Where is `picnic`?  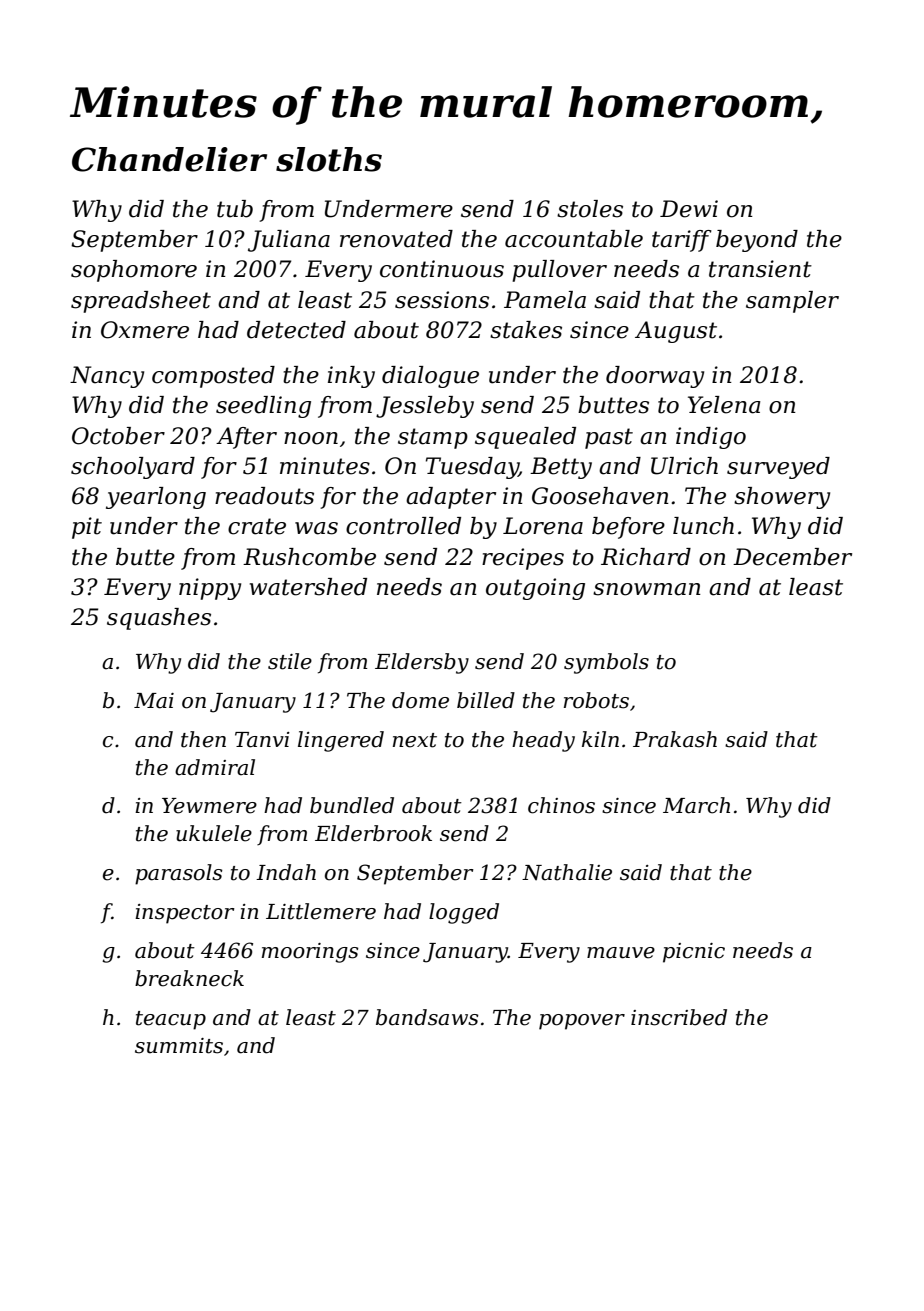
picnic is located at coordinates (694, 953).
